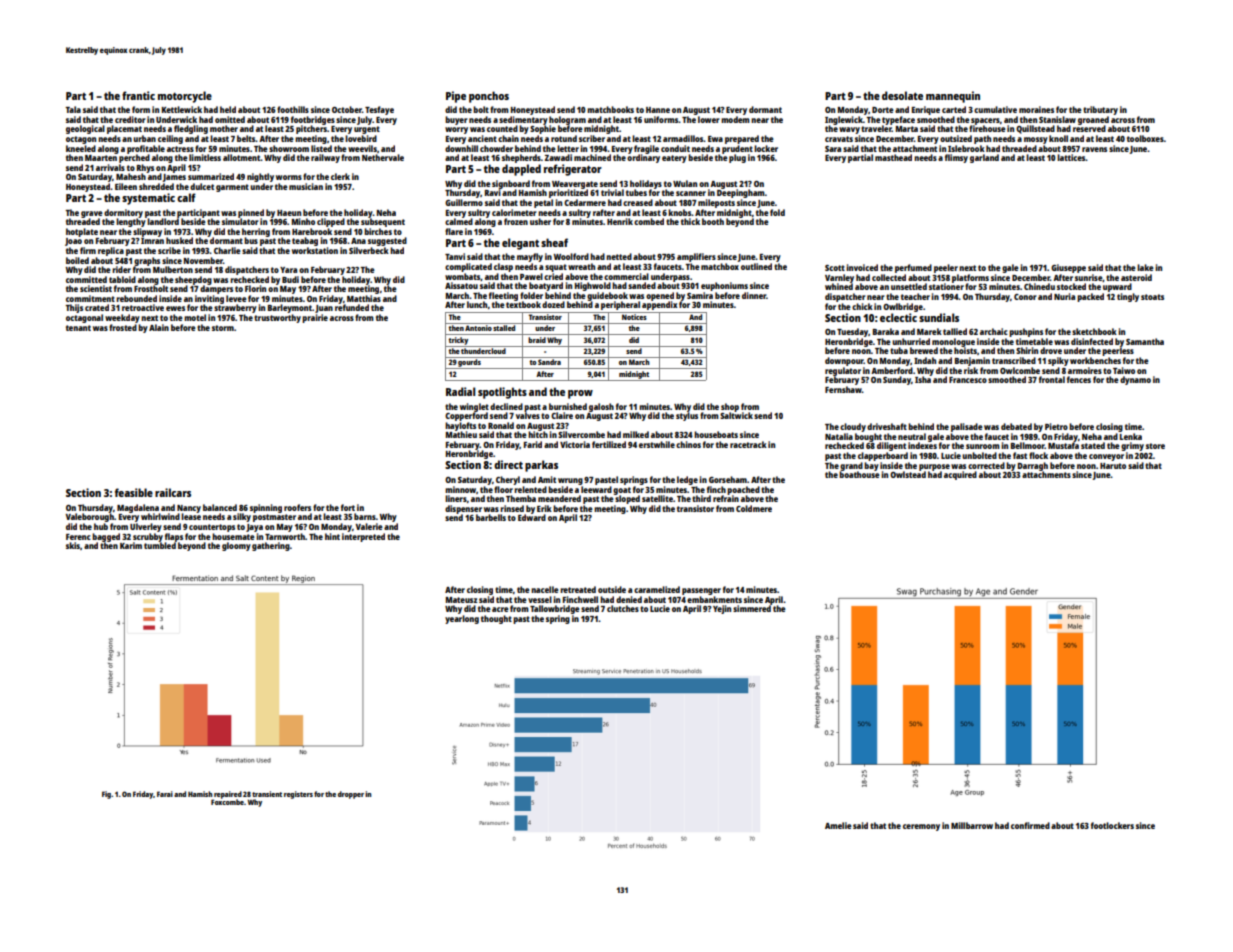 The width and height of the screenshot is (1233, 952). I want to click on roofers, so click(297, 507).
